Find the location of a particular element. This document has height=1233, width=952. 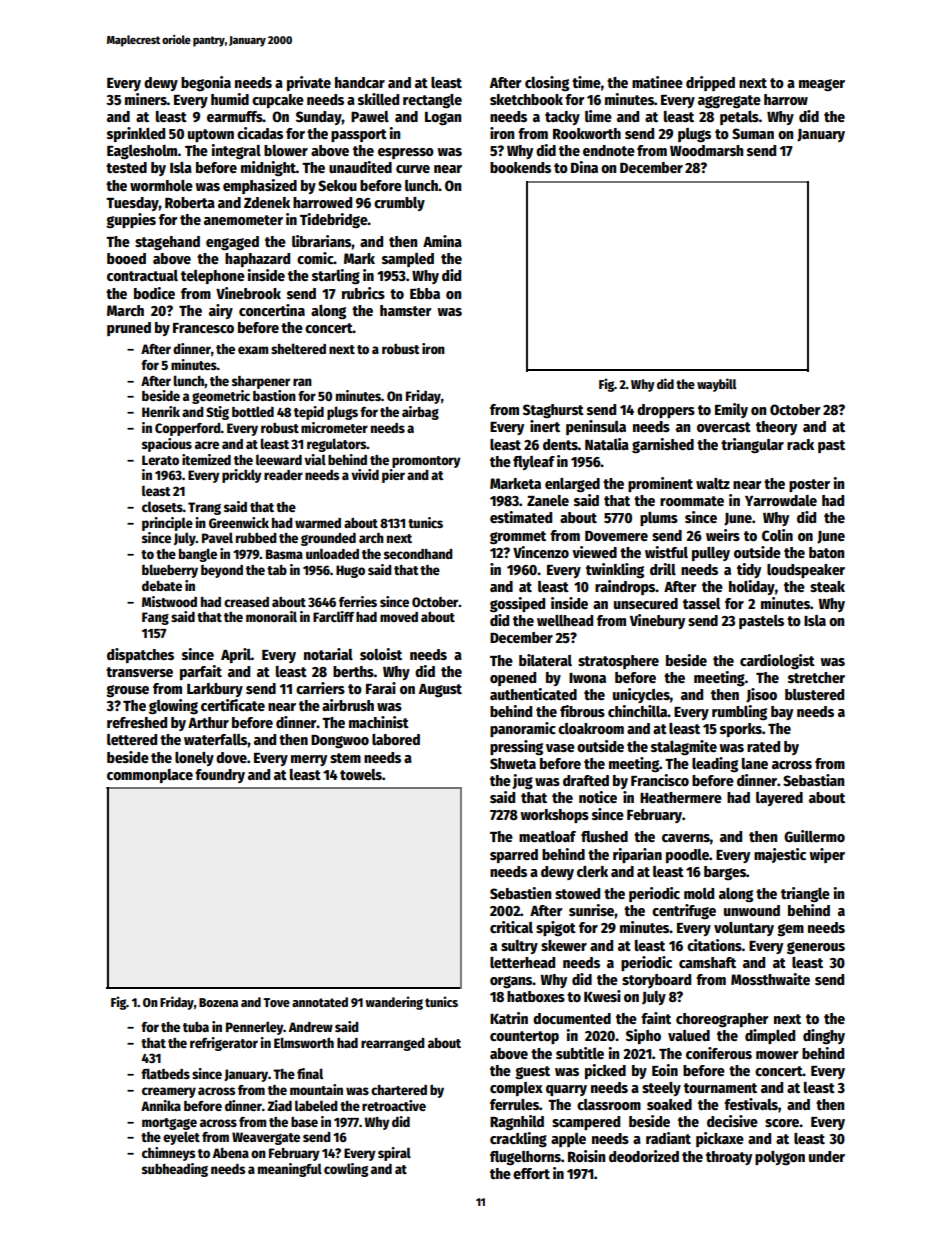

waybill is located at coordinates (717, 385).
